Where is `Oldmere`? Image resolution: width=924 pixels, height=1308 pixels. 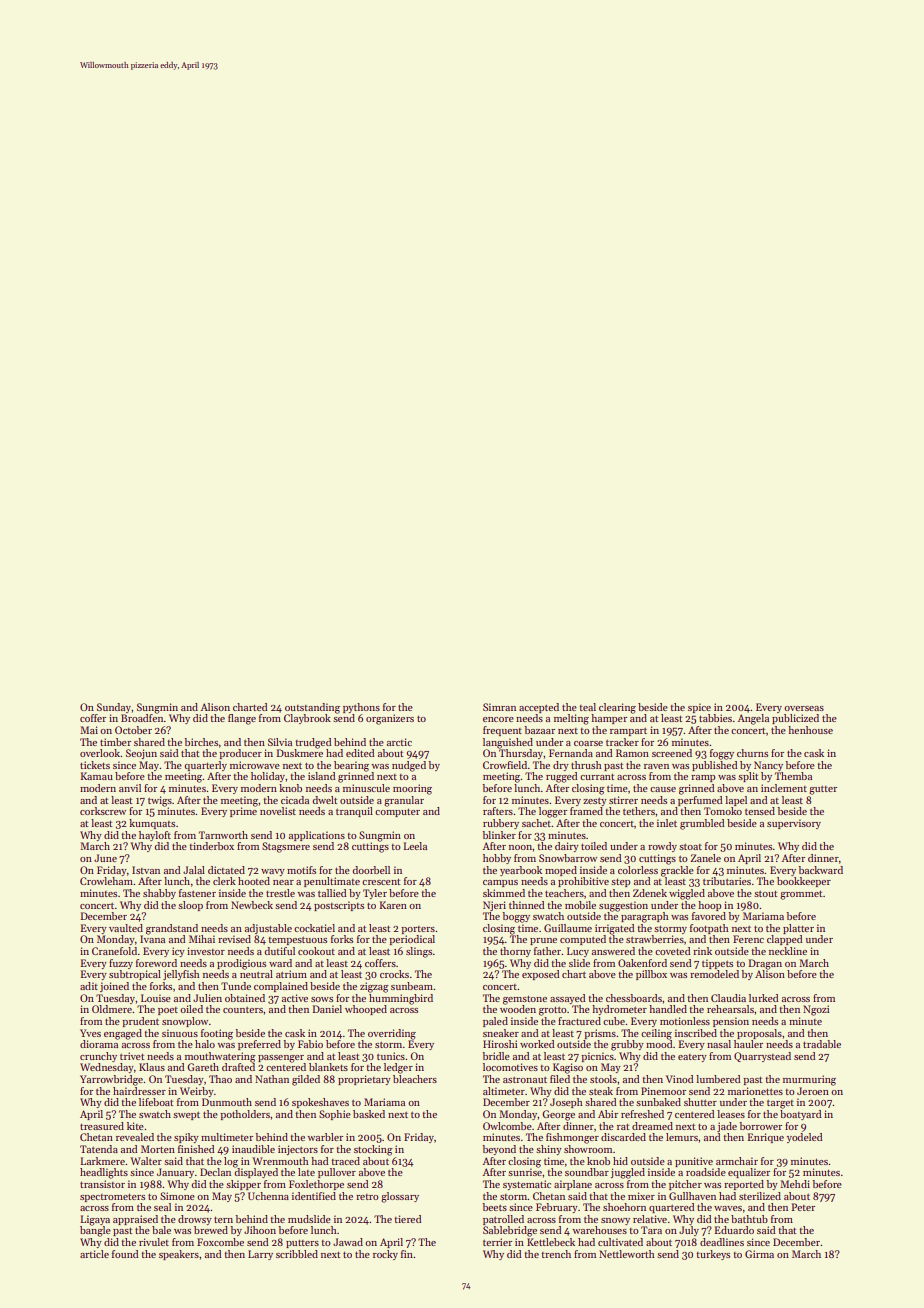 Oldmere is located at coordinates (112, 1009).
